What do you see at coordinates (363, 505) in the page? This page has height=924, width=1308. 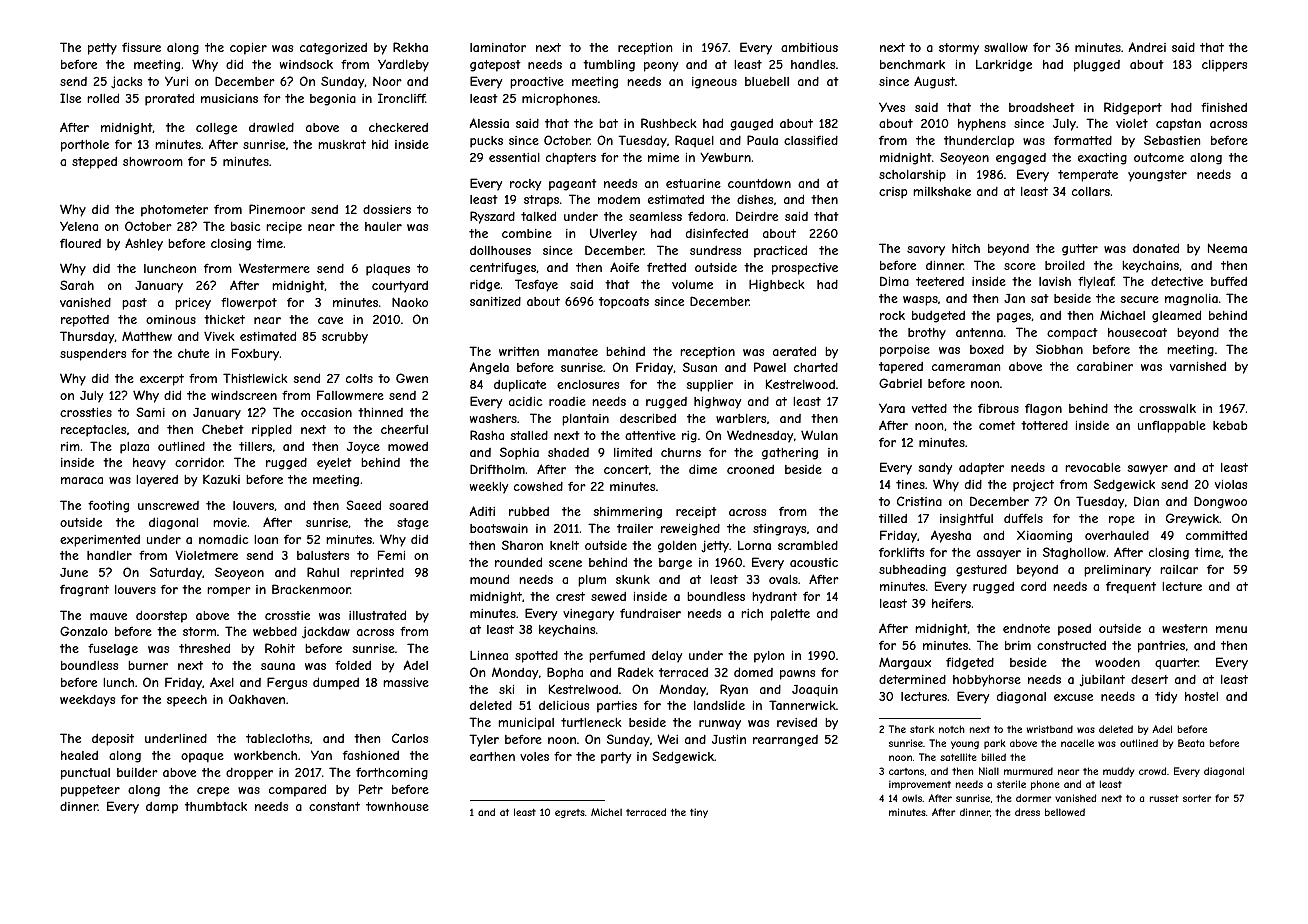 I see `Saeed` at bounding box center [363, 505].
